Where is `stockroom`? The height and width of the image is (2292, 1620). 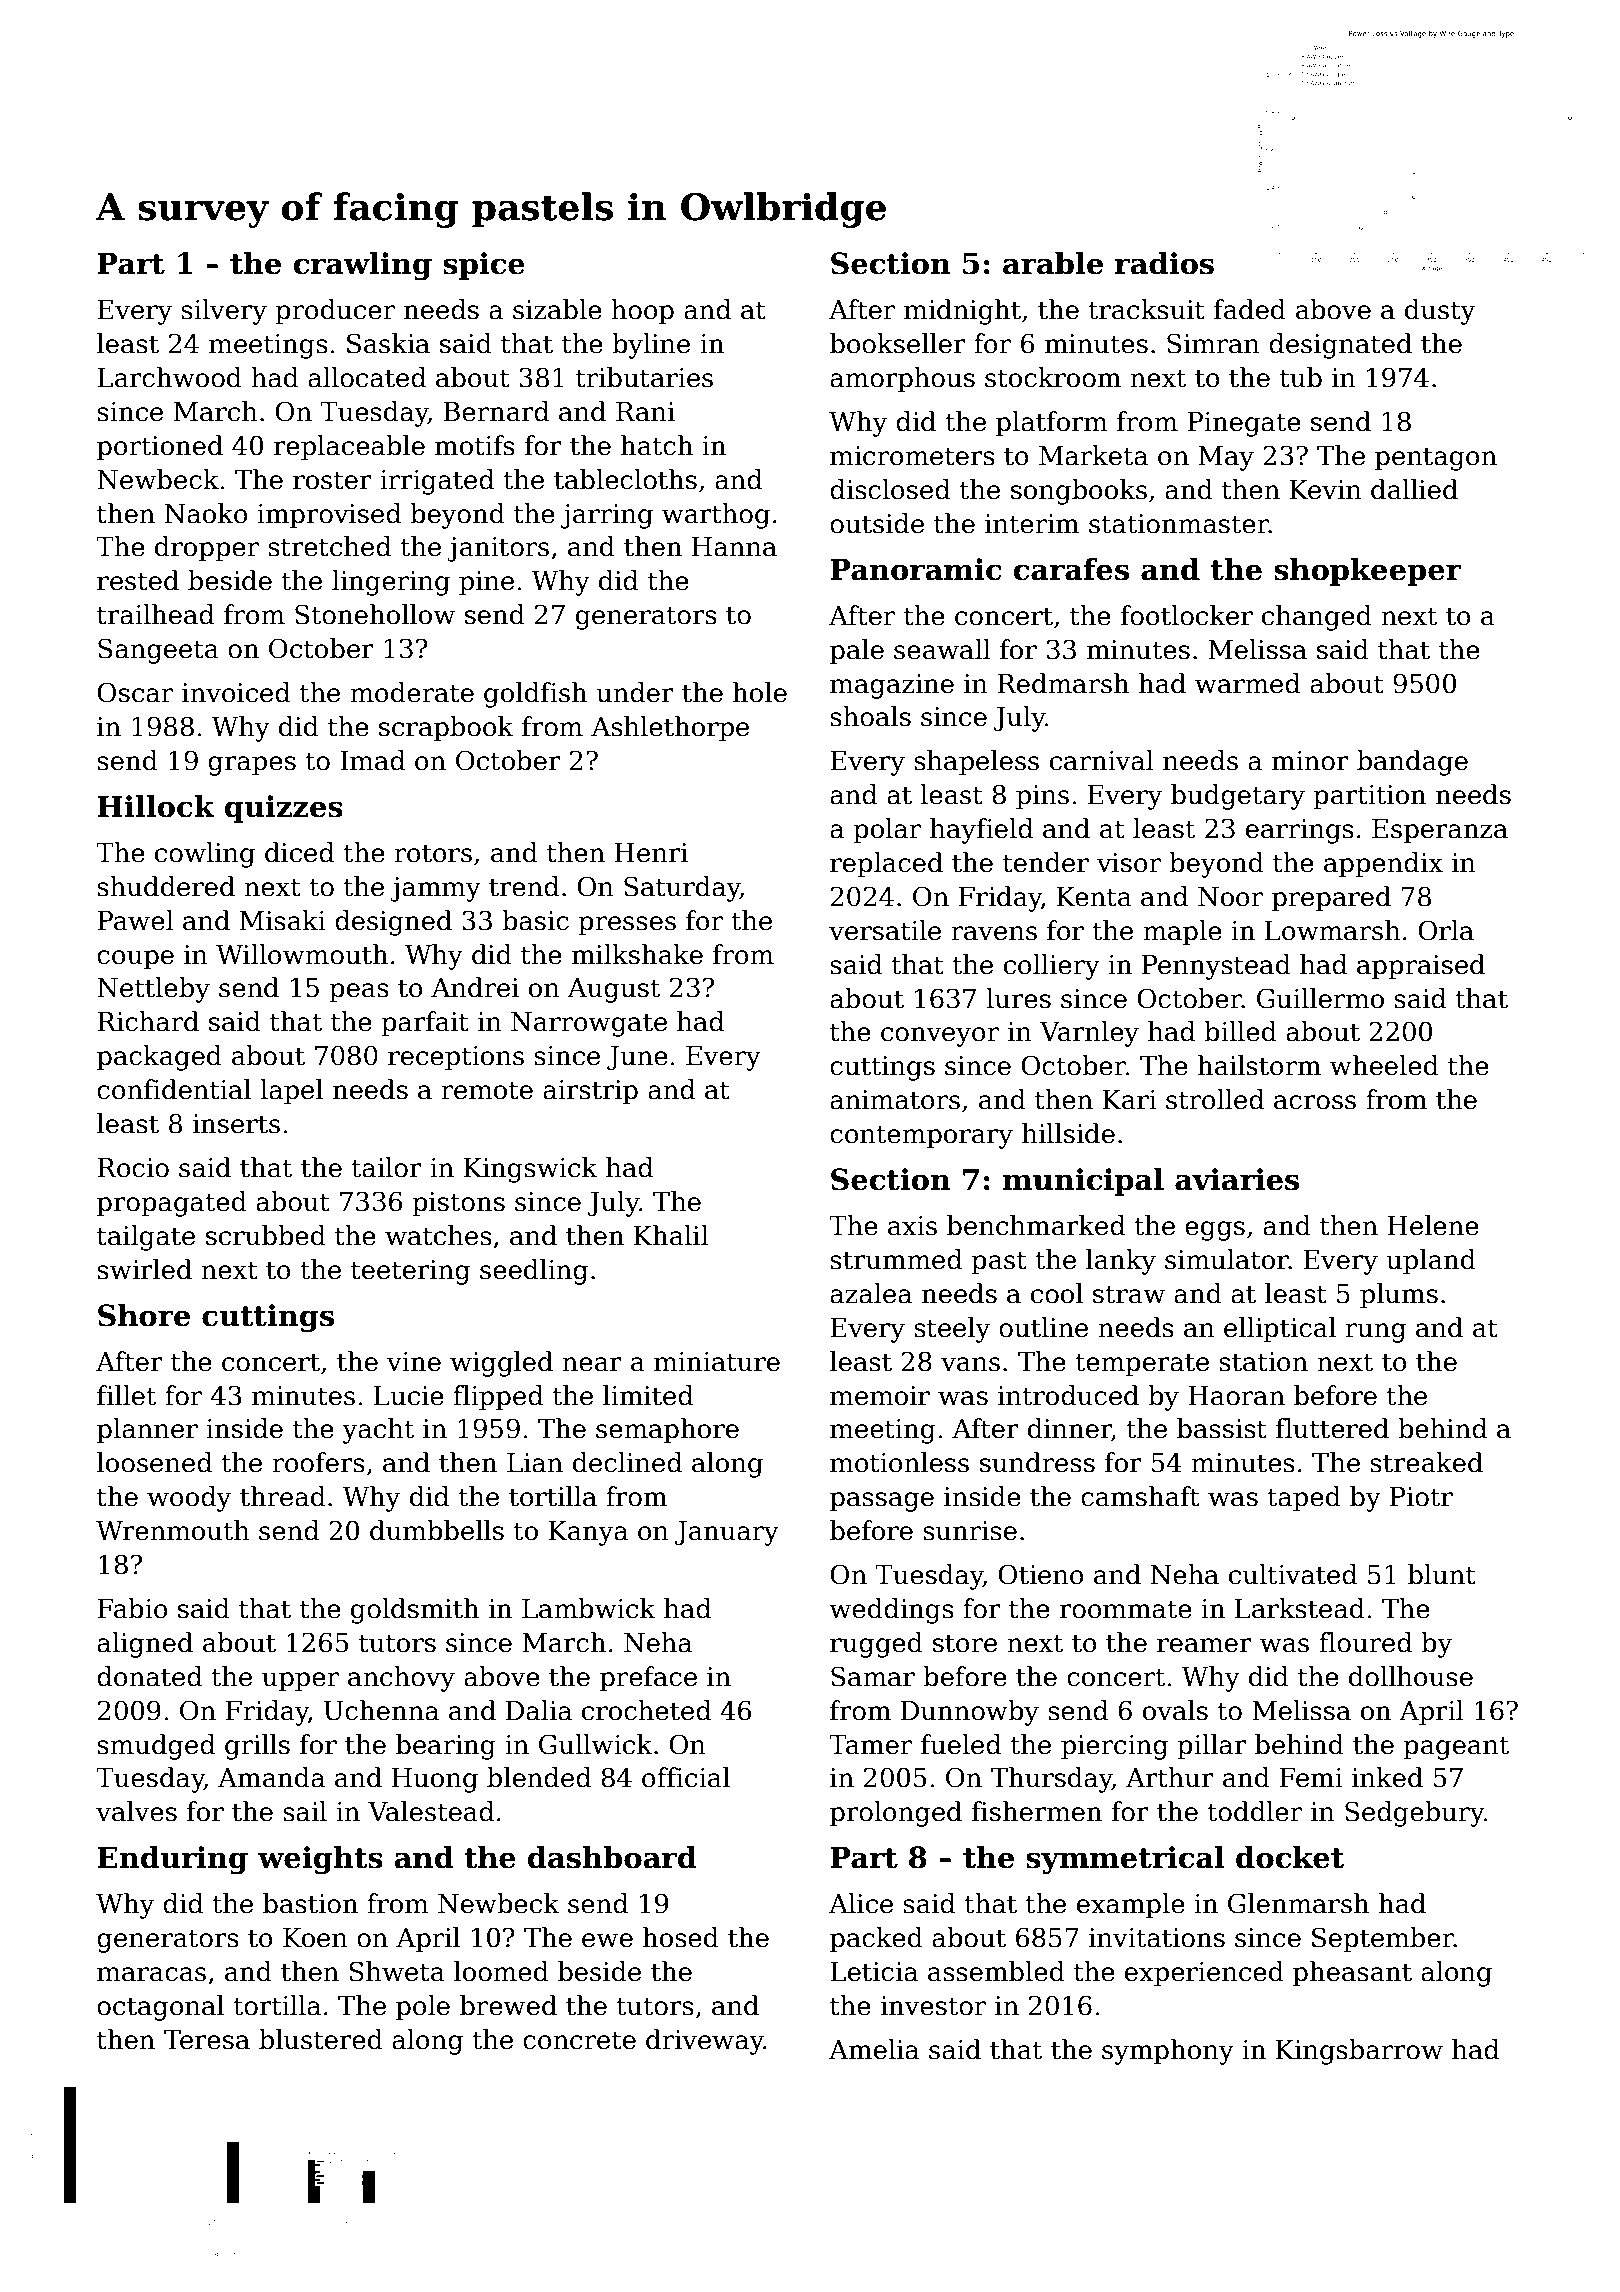
stockroom is located at coordinates (1053, 377).
